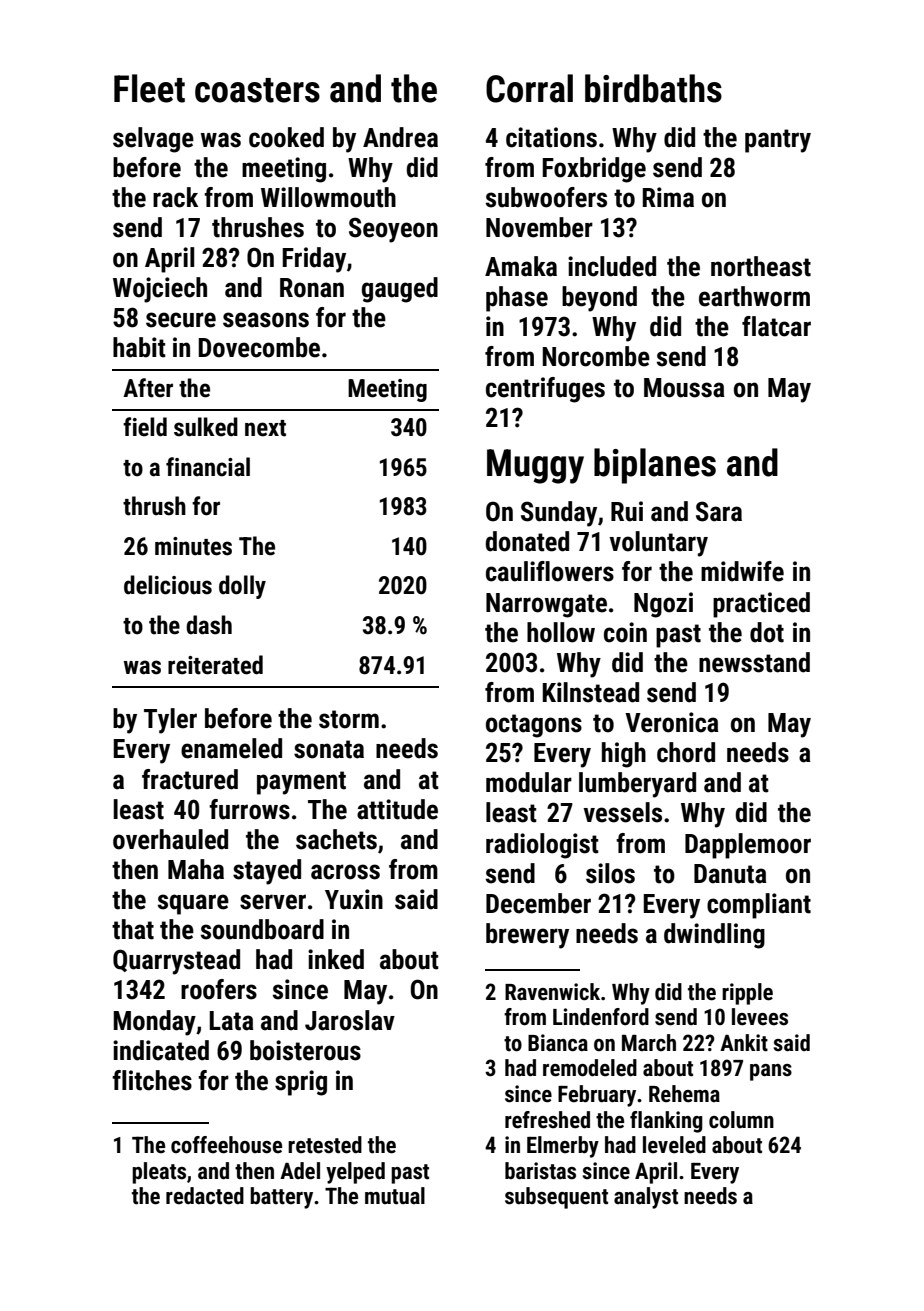 The height and width of the document is (1311, 924). Describe the element at coordinates (400, 137) in the document. I see `Andrea` at that location.
